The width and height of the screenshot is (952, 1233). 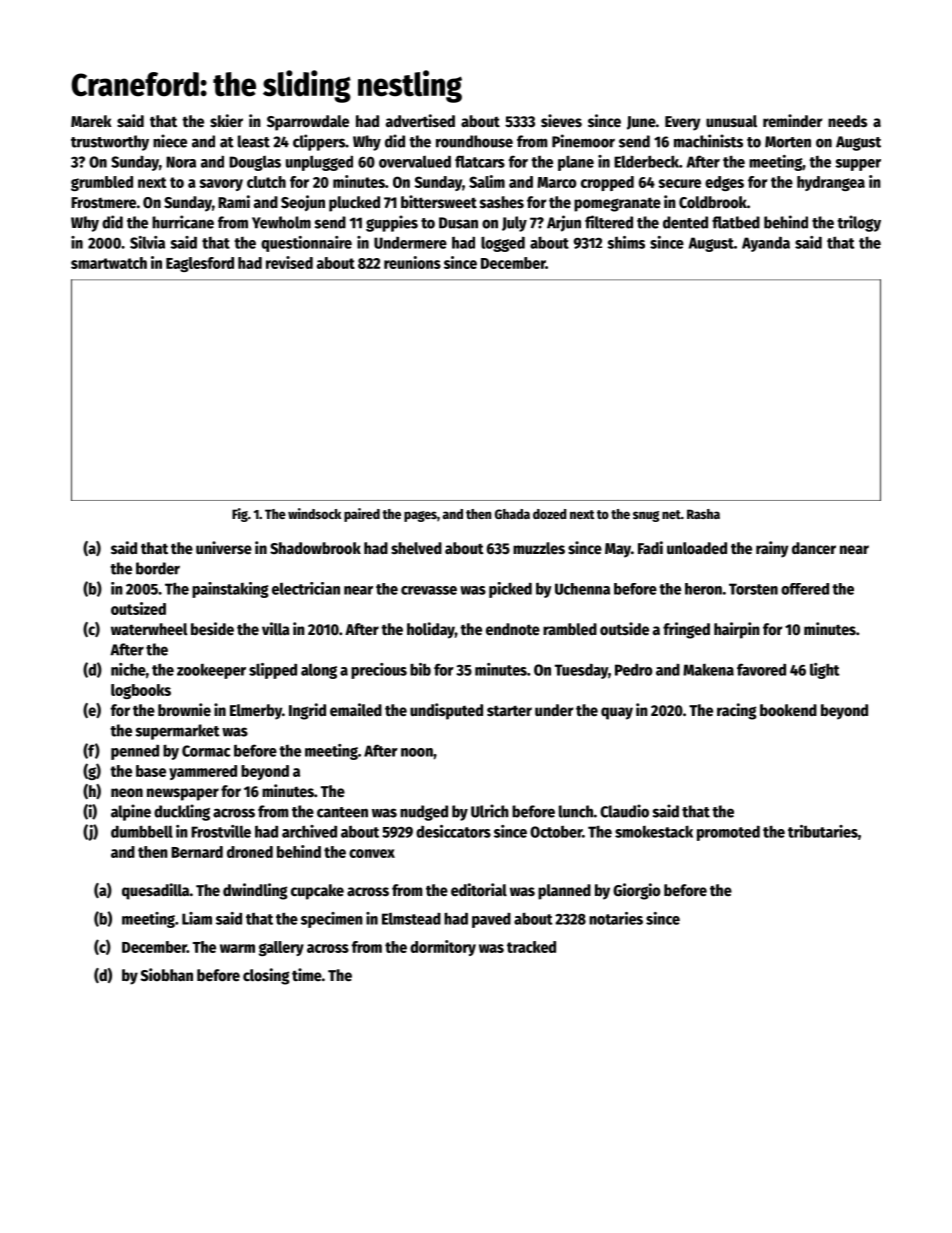 I want to click on muzzles, so click(x=539, y=548).
